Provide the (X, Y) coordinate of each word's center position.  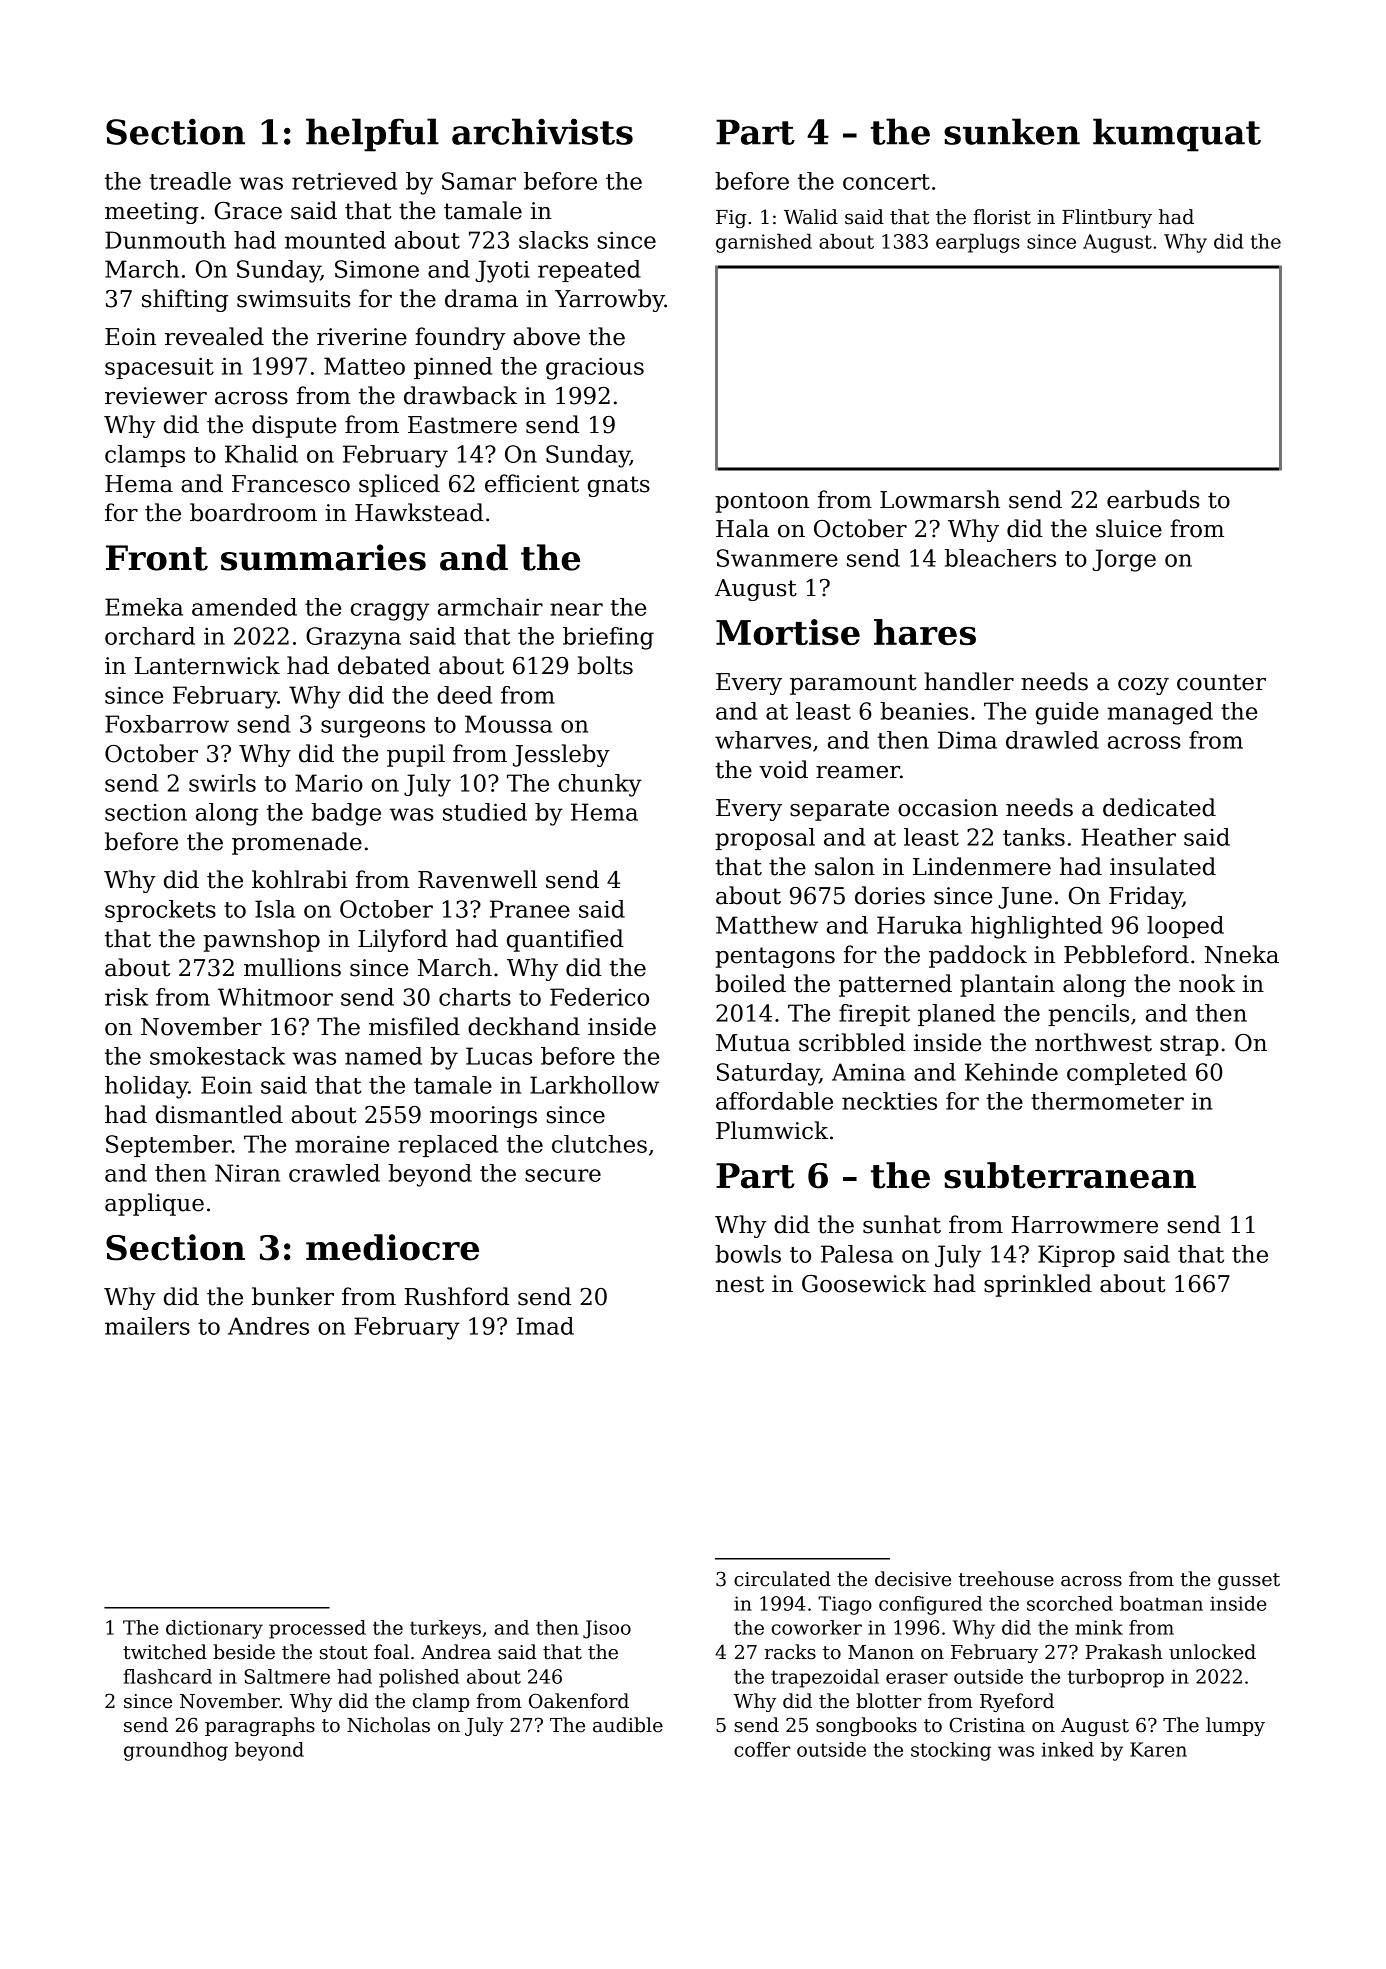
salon (845, 866)
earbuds (1153, 499)
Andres (268, 1326)
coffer (762, 1749)
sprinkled (1038, 1285)
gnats (619, 486)
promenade (297, 843)
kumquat (1177, 135)
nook (1207, 983)
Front (157, 558)
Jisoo (607, 1629)
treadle (190, 181)
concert (886, 182)
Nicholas (388, 1725)
